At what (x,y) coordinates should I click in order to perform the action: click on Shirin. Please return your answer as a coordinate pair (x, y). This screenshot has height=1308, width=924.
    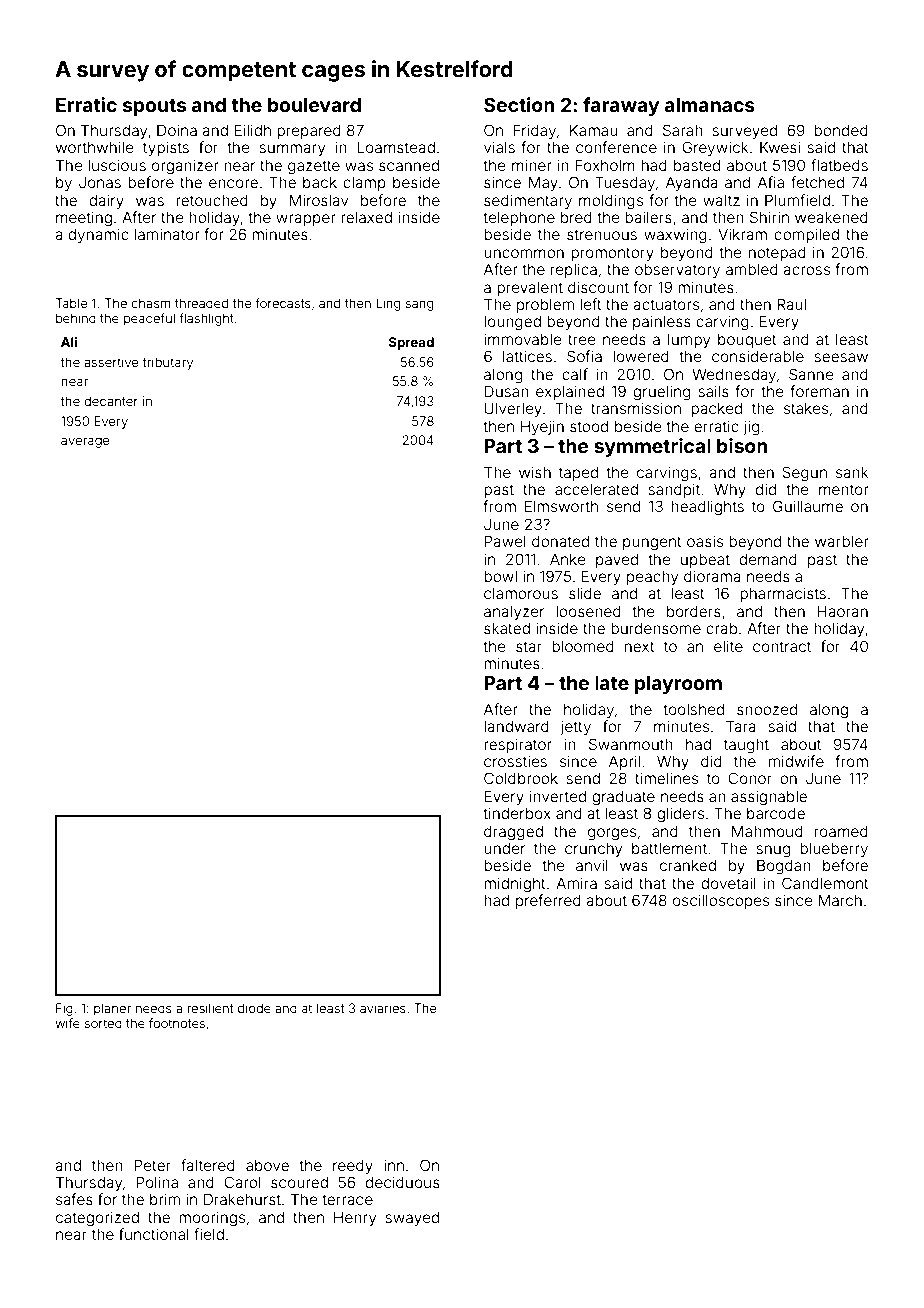
    Looking at the image, I should click on (769, 217).
